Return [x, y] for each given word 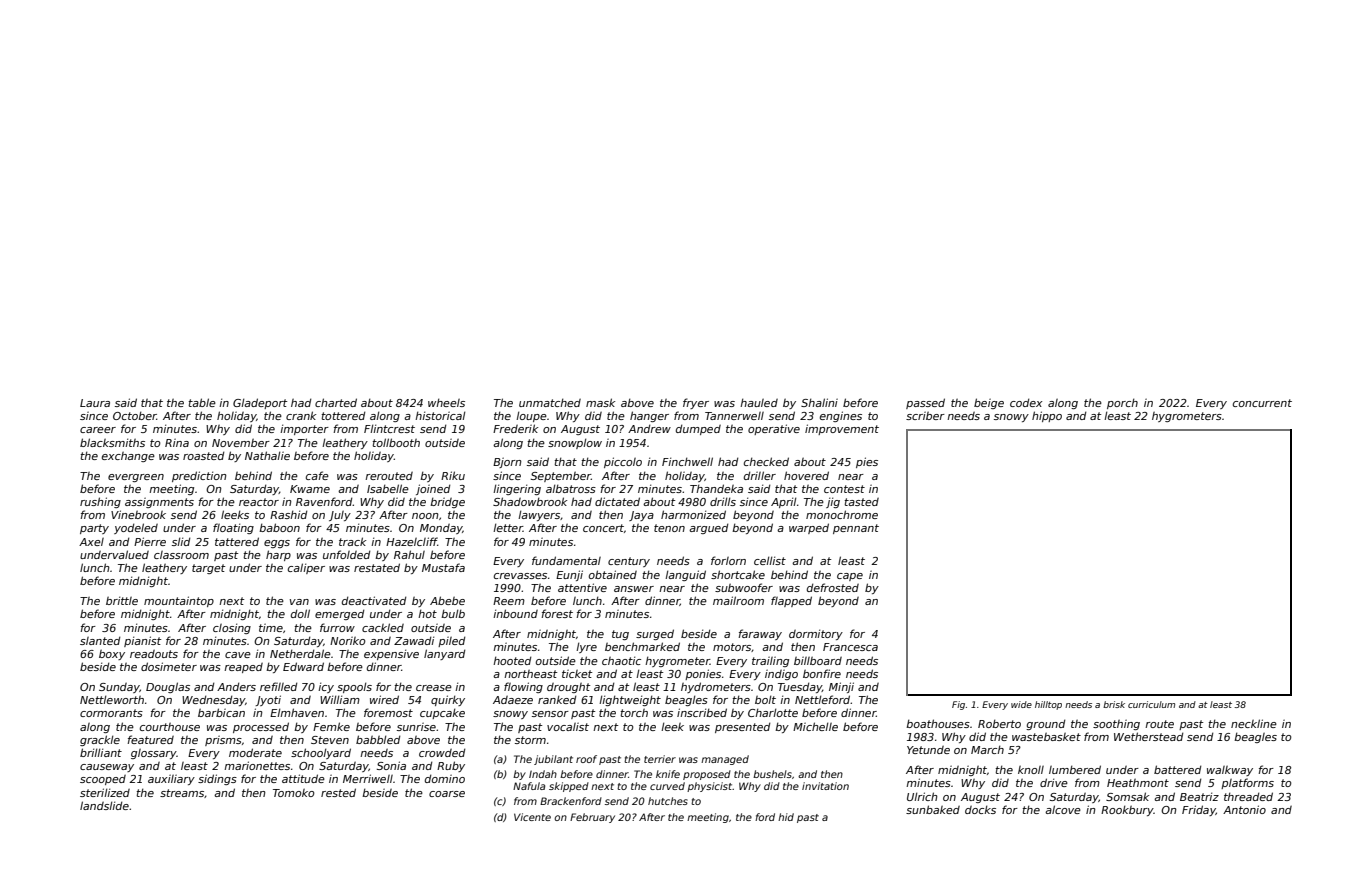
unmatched [550, 402]
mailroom [738, 600]
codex [1026, 402]
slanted [100, 640]
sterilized [105, 792]
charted [336, 402]
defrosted [833, 587]
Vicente [532, 817]
